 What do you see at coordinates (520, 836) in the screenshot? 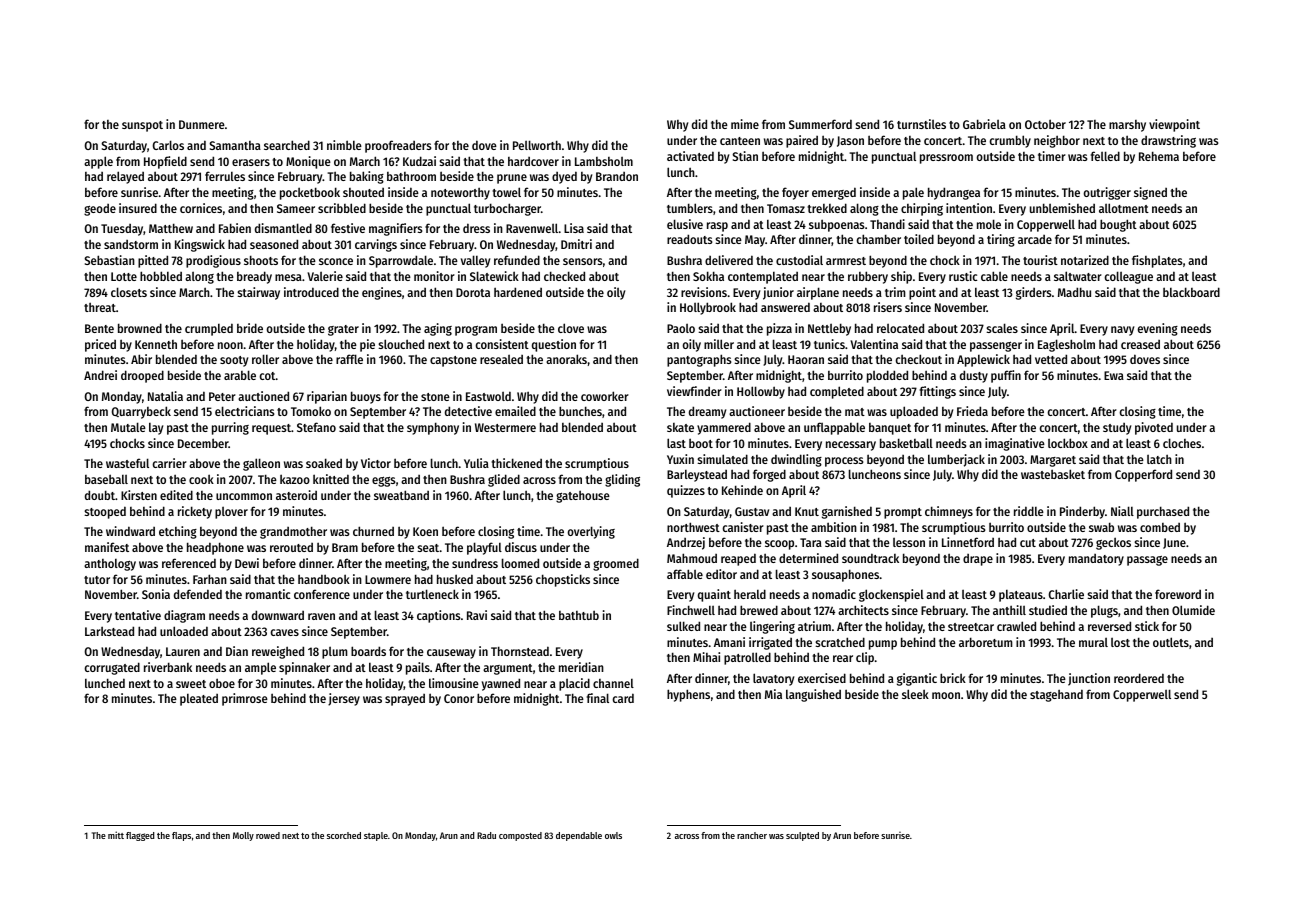
I see `composted` at bounding box center [520, 836].
